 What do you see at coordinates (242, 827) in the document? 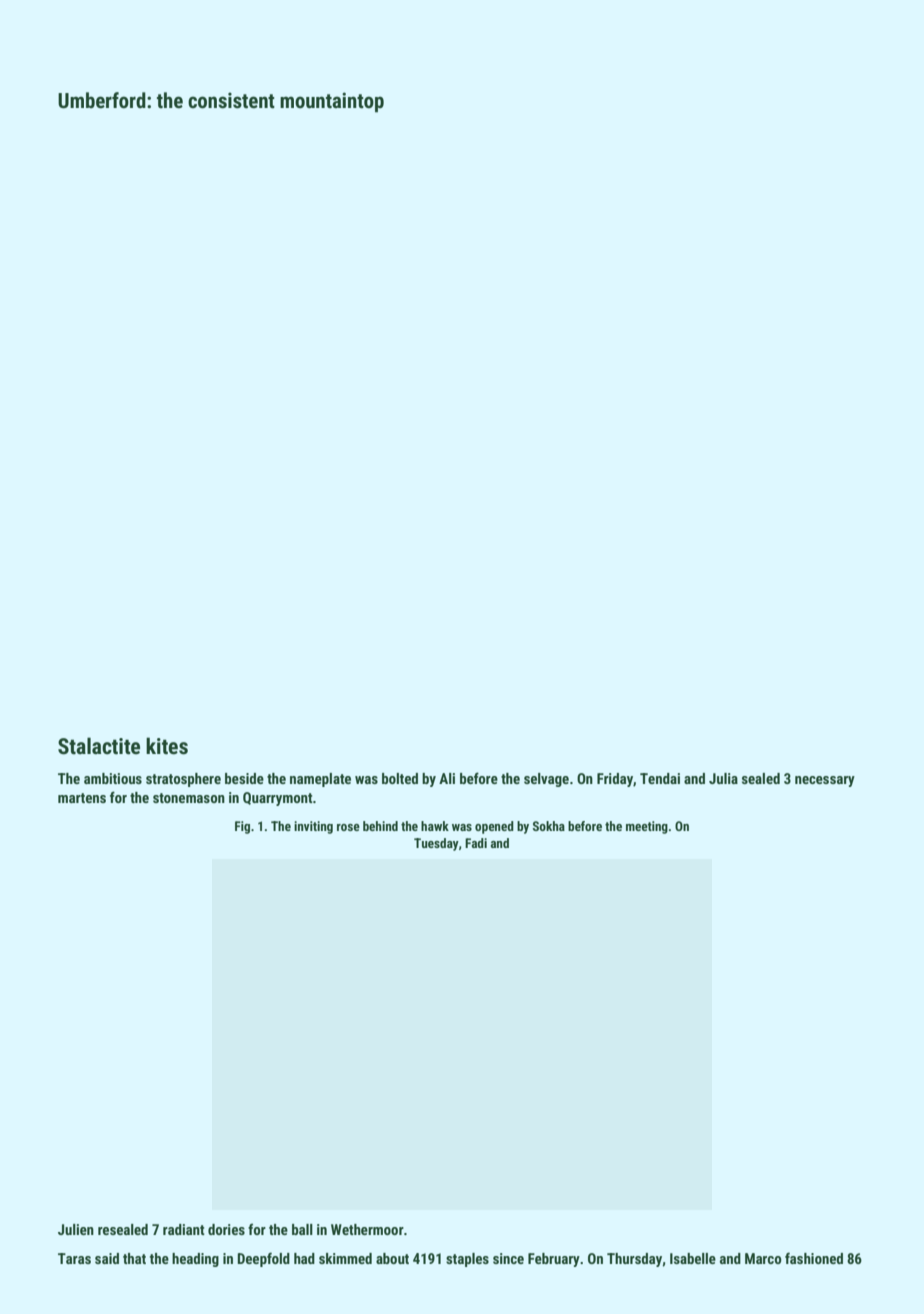
I see `Fig` at bounding box center [242, 827].
